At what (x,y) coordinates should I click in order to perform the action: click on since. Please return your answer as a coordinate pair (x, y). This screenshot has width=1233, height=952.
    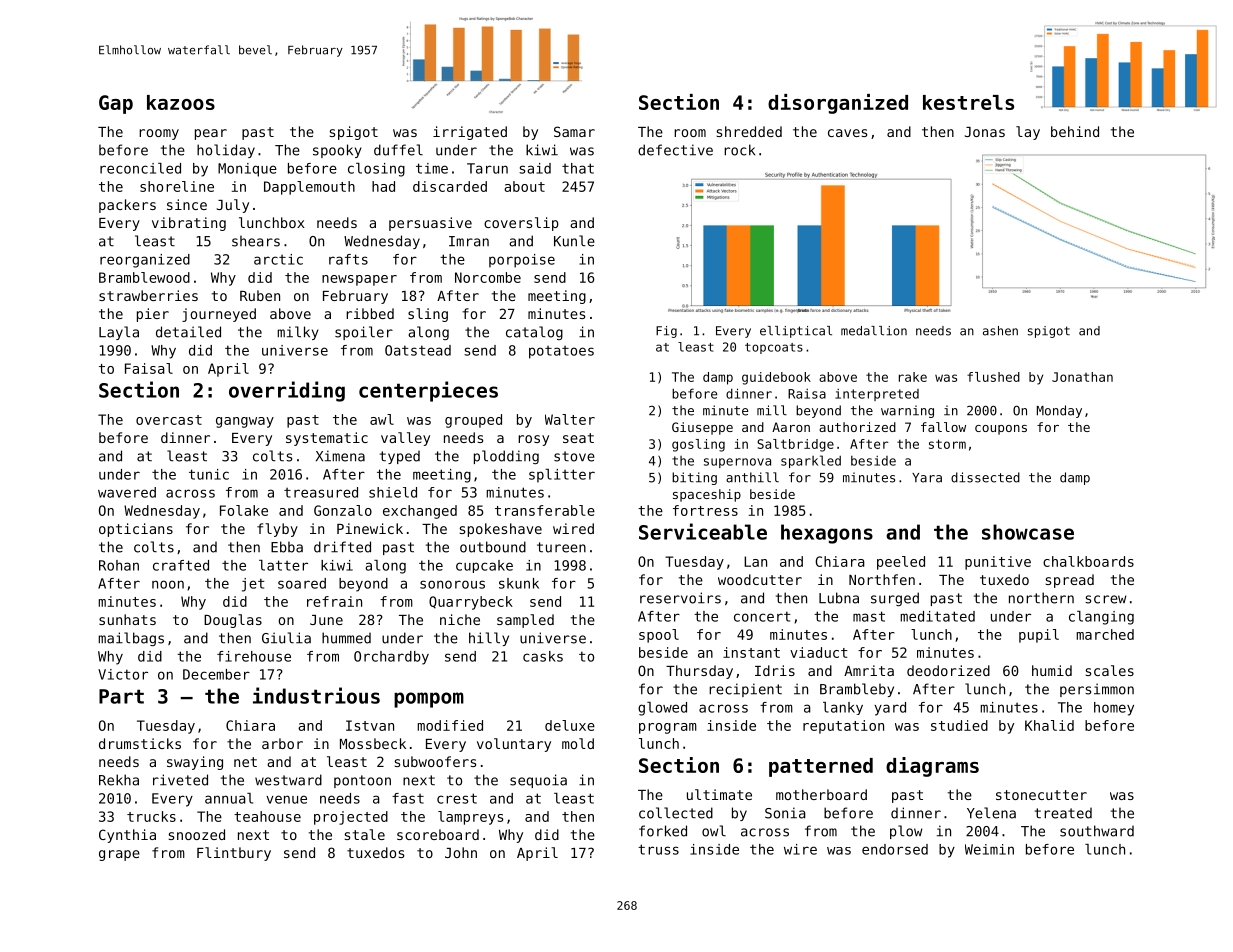
    Looking at the image, I should click on (187, 204).
